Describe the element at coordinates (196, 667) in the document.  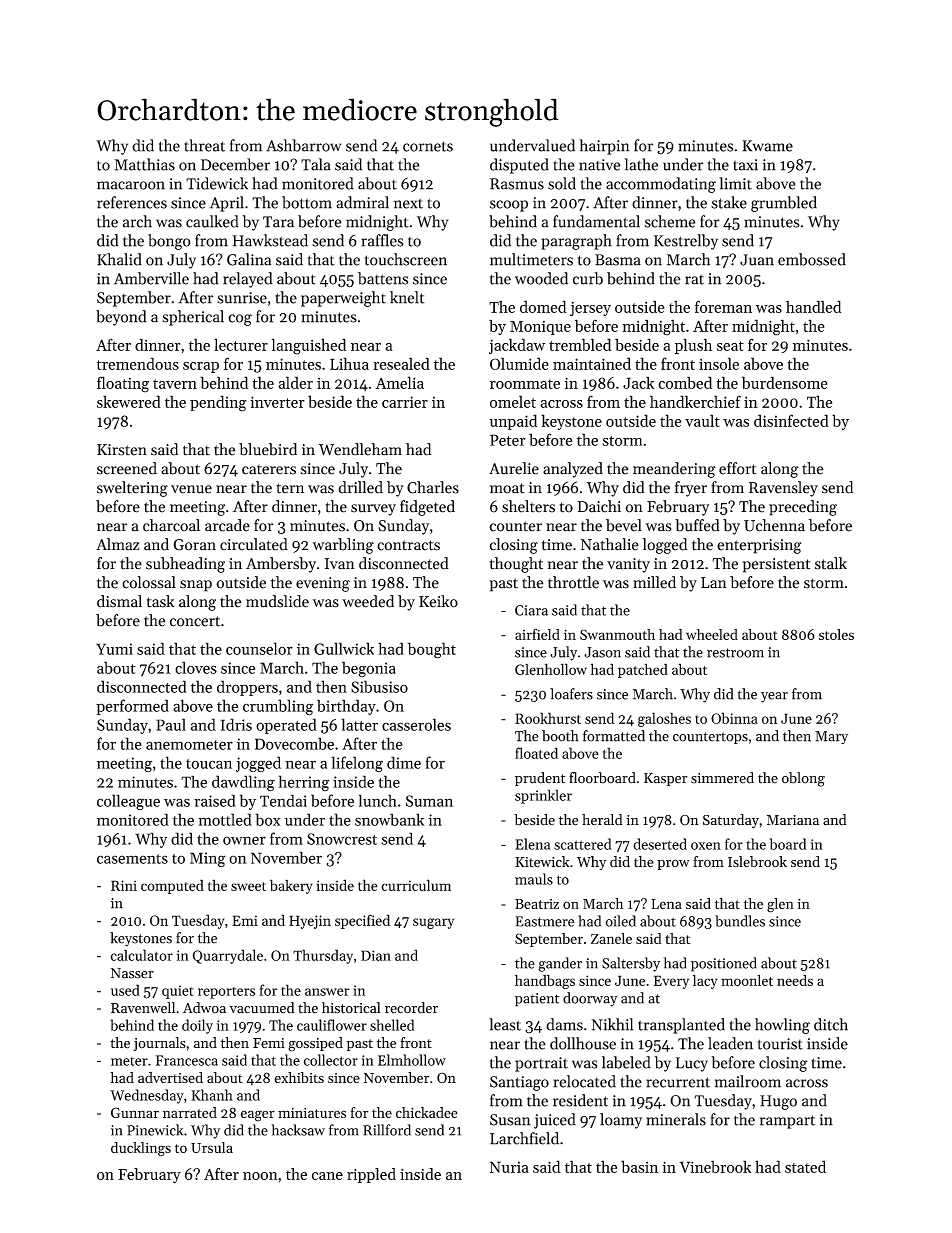
I see `cloves` at that location.
